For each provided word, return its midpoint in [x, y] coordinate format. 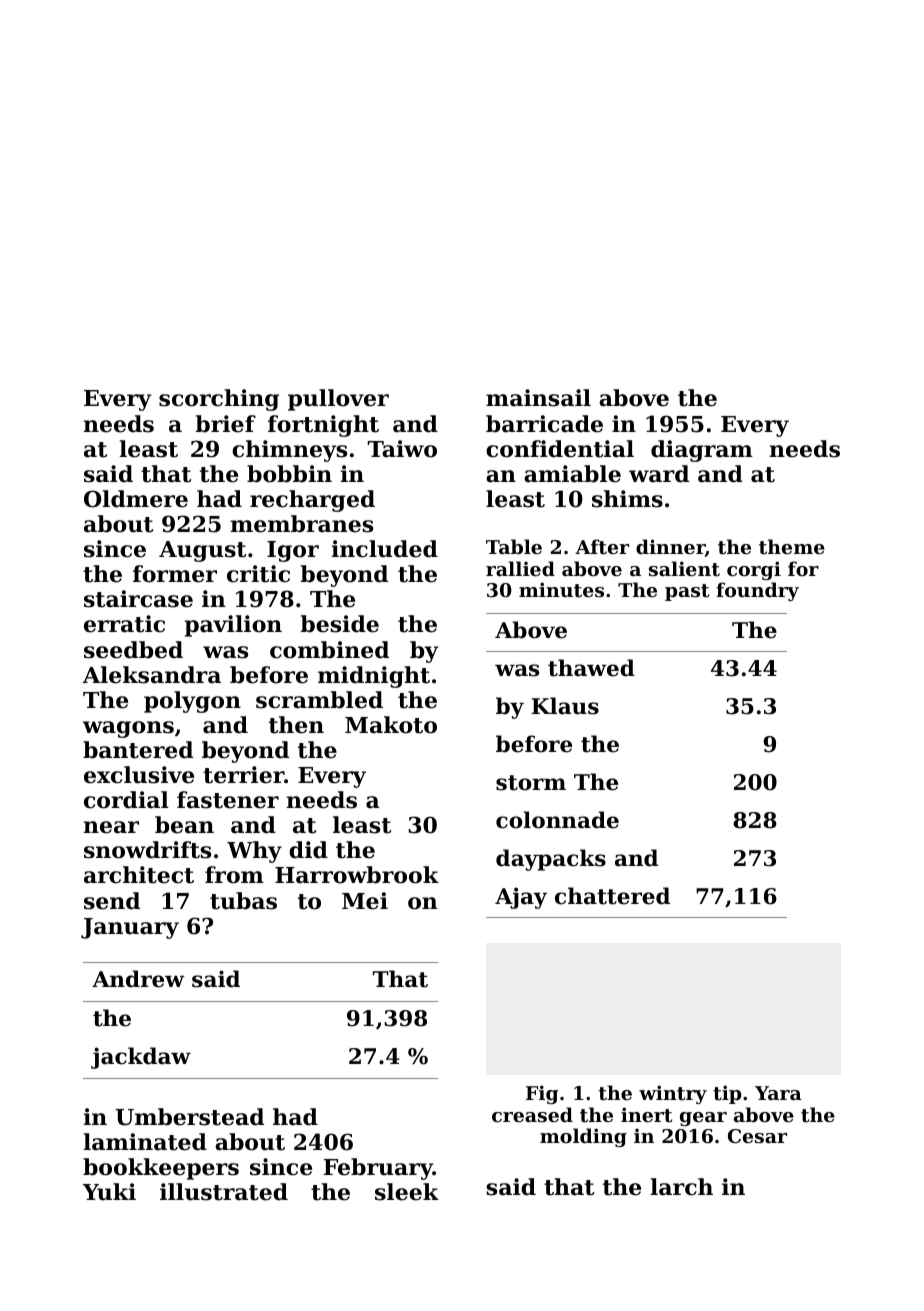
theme [792, 547]
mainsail [538, 398]
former [175, 574]
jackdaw [141, 1058]
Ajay [521, 898]
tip [727, 1094]
